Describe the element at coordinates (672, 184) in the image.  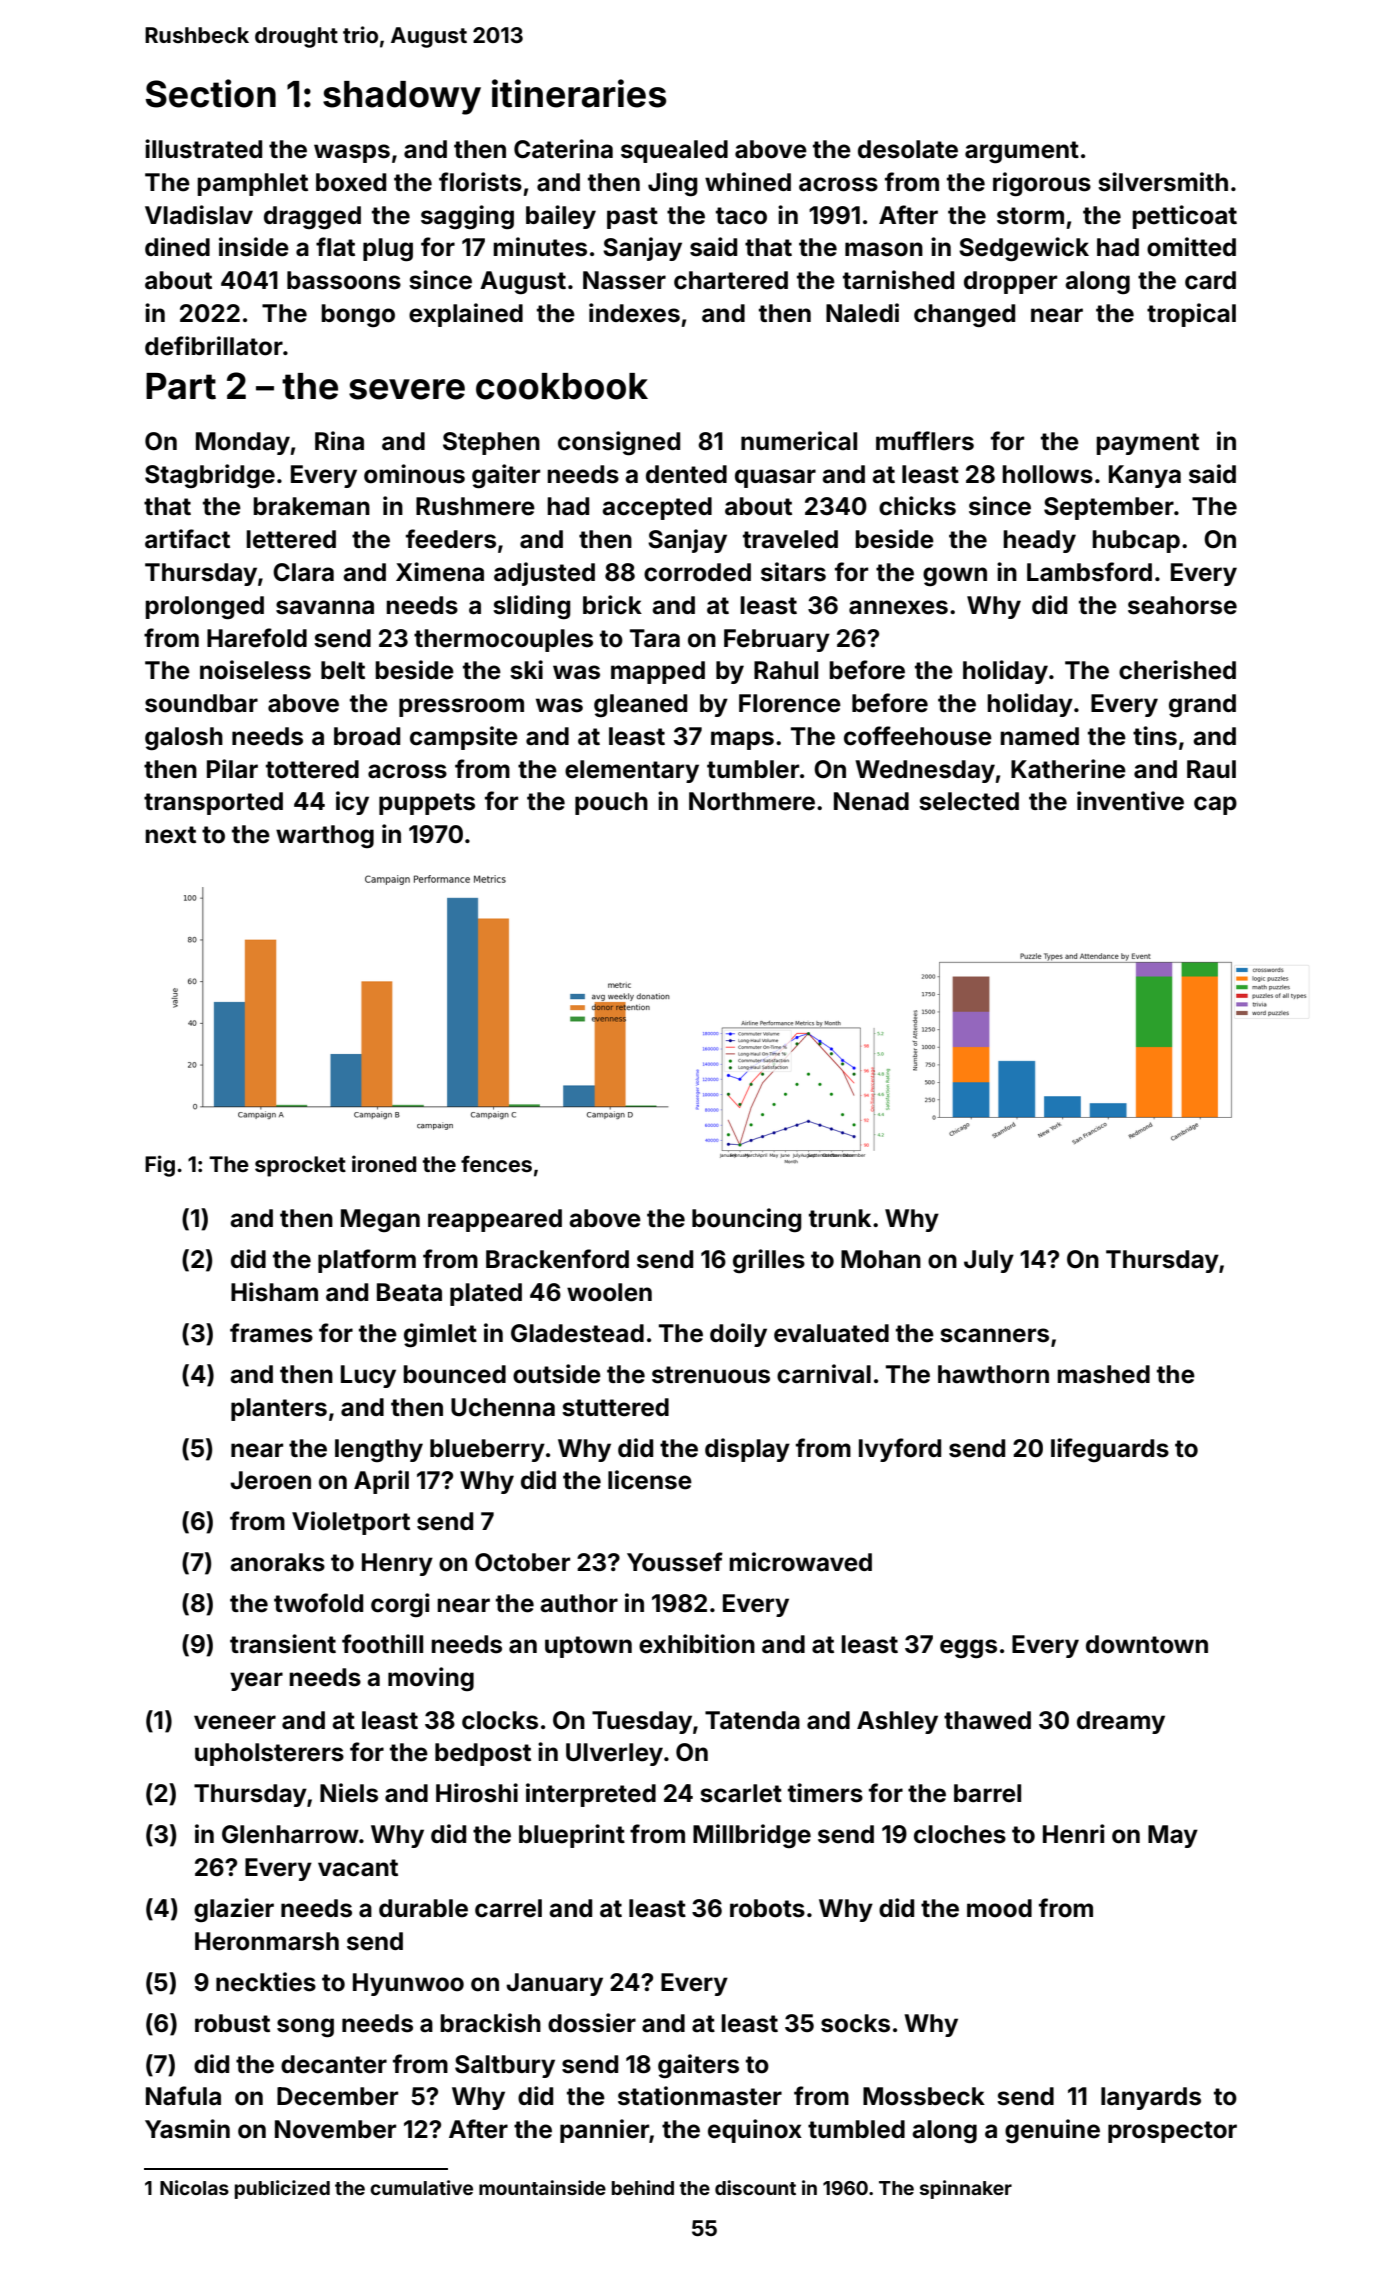
I see `Jing` at that location.
